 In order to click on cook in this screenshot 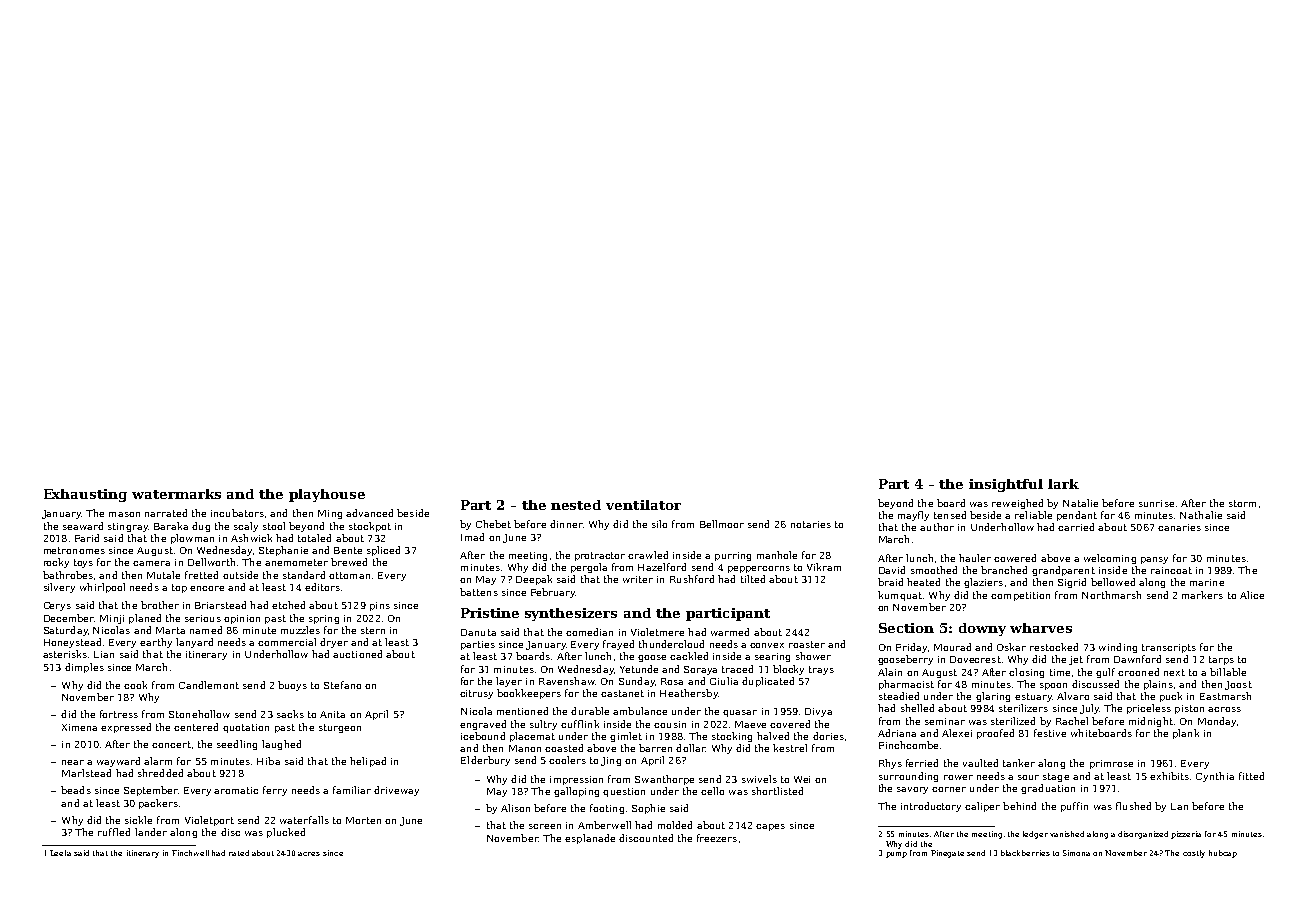, I will do `click(135, 685)`.
